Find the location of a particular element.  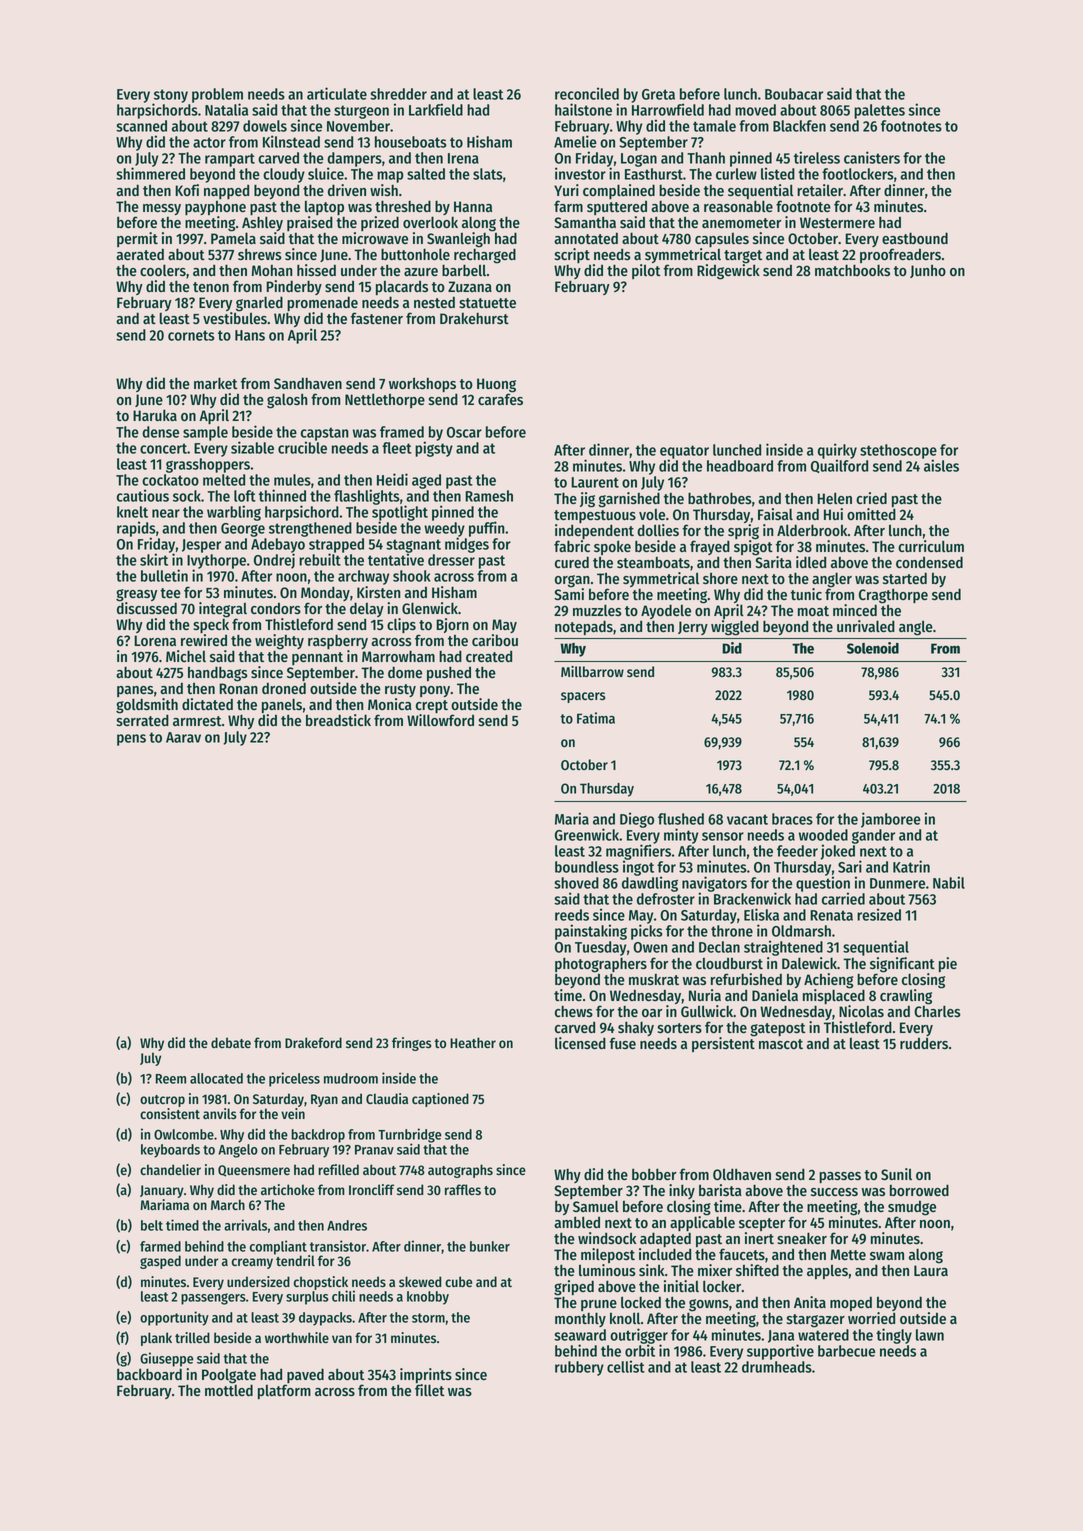

permit is located at coordinates (137, 239).
